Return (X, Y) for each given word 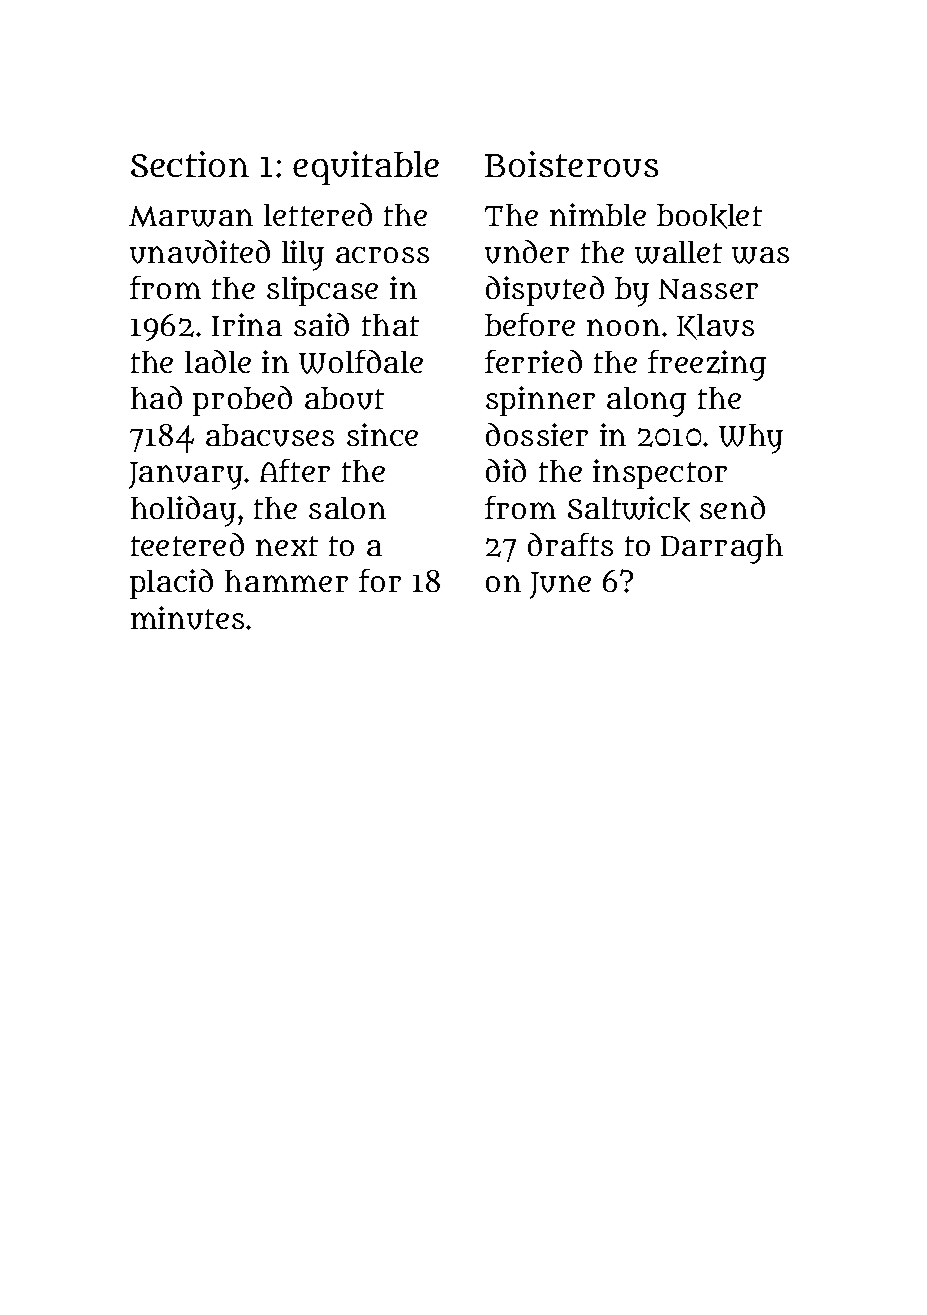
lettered (318, 214)
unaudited (200, 252)
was (760, 255)
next (287, 546)
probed (242, 401)
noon (623, 327)
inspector (660, 474)
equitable (366, 168)
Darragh (722, 549)
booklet (709, 216)
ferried (533, 361)
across (382, 255)
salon (347, 508)
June (560, 585)
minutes (187, 618)
